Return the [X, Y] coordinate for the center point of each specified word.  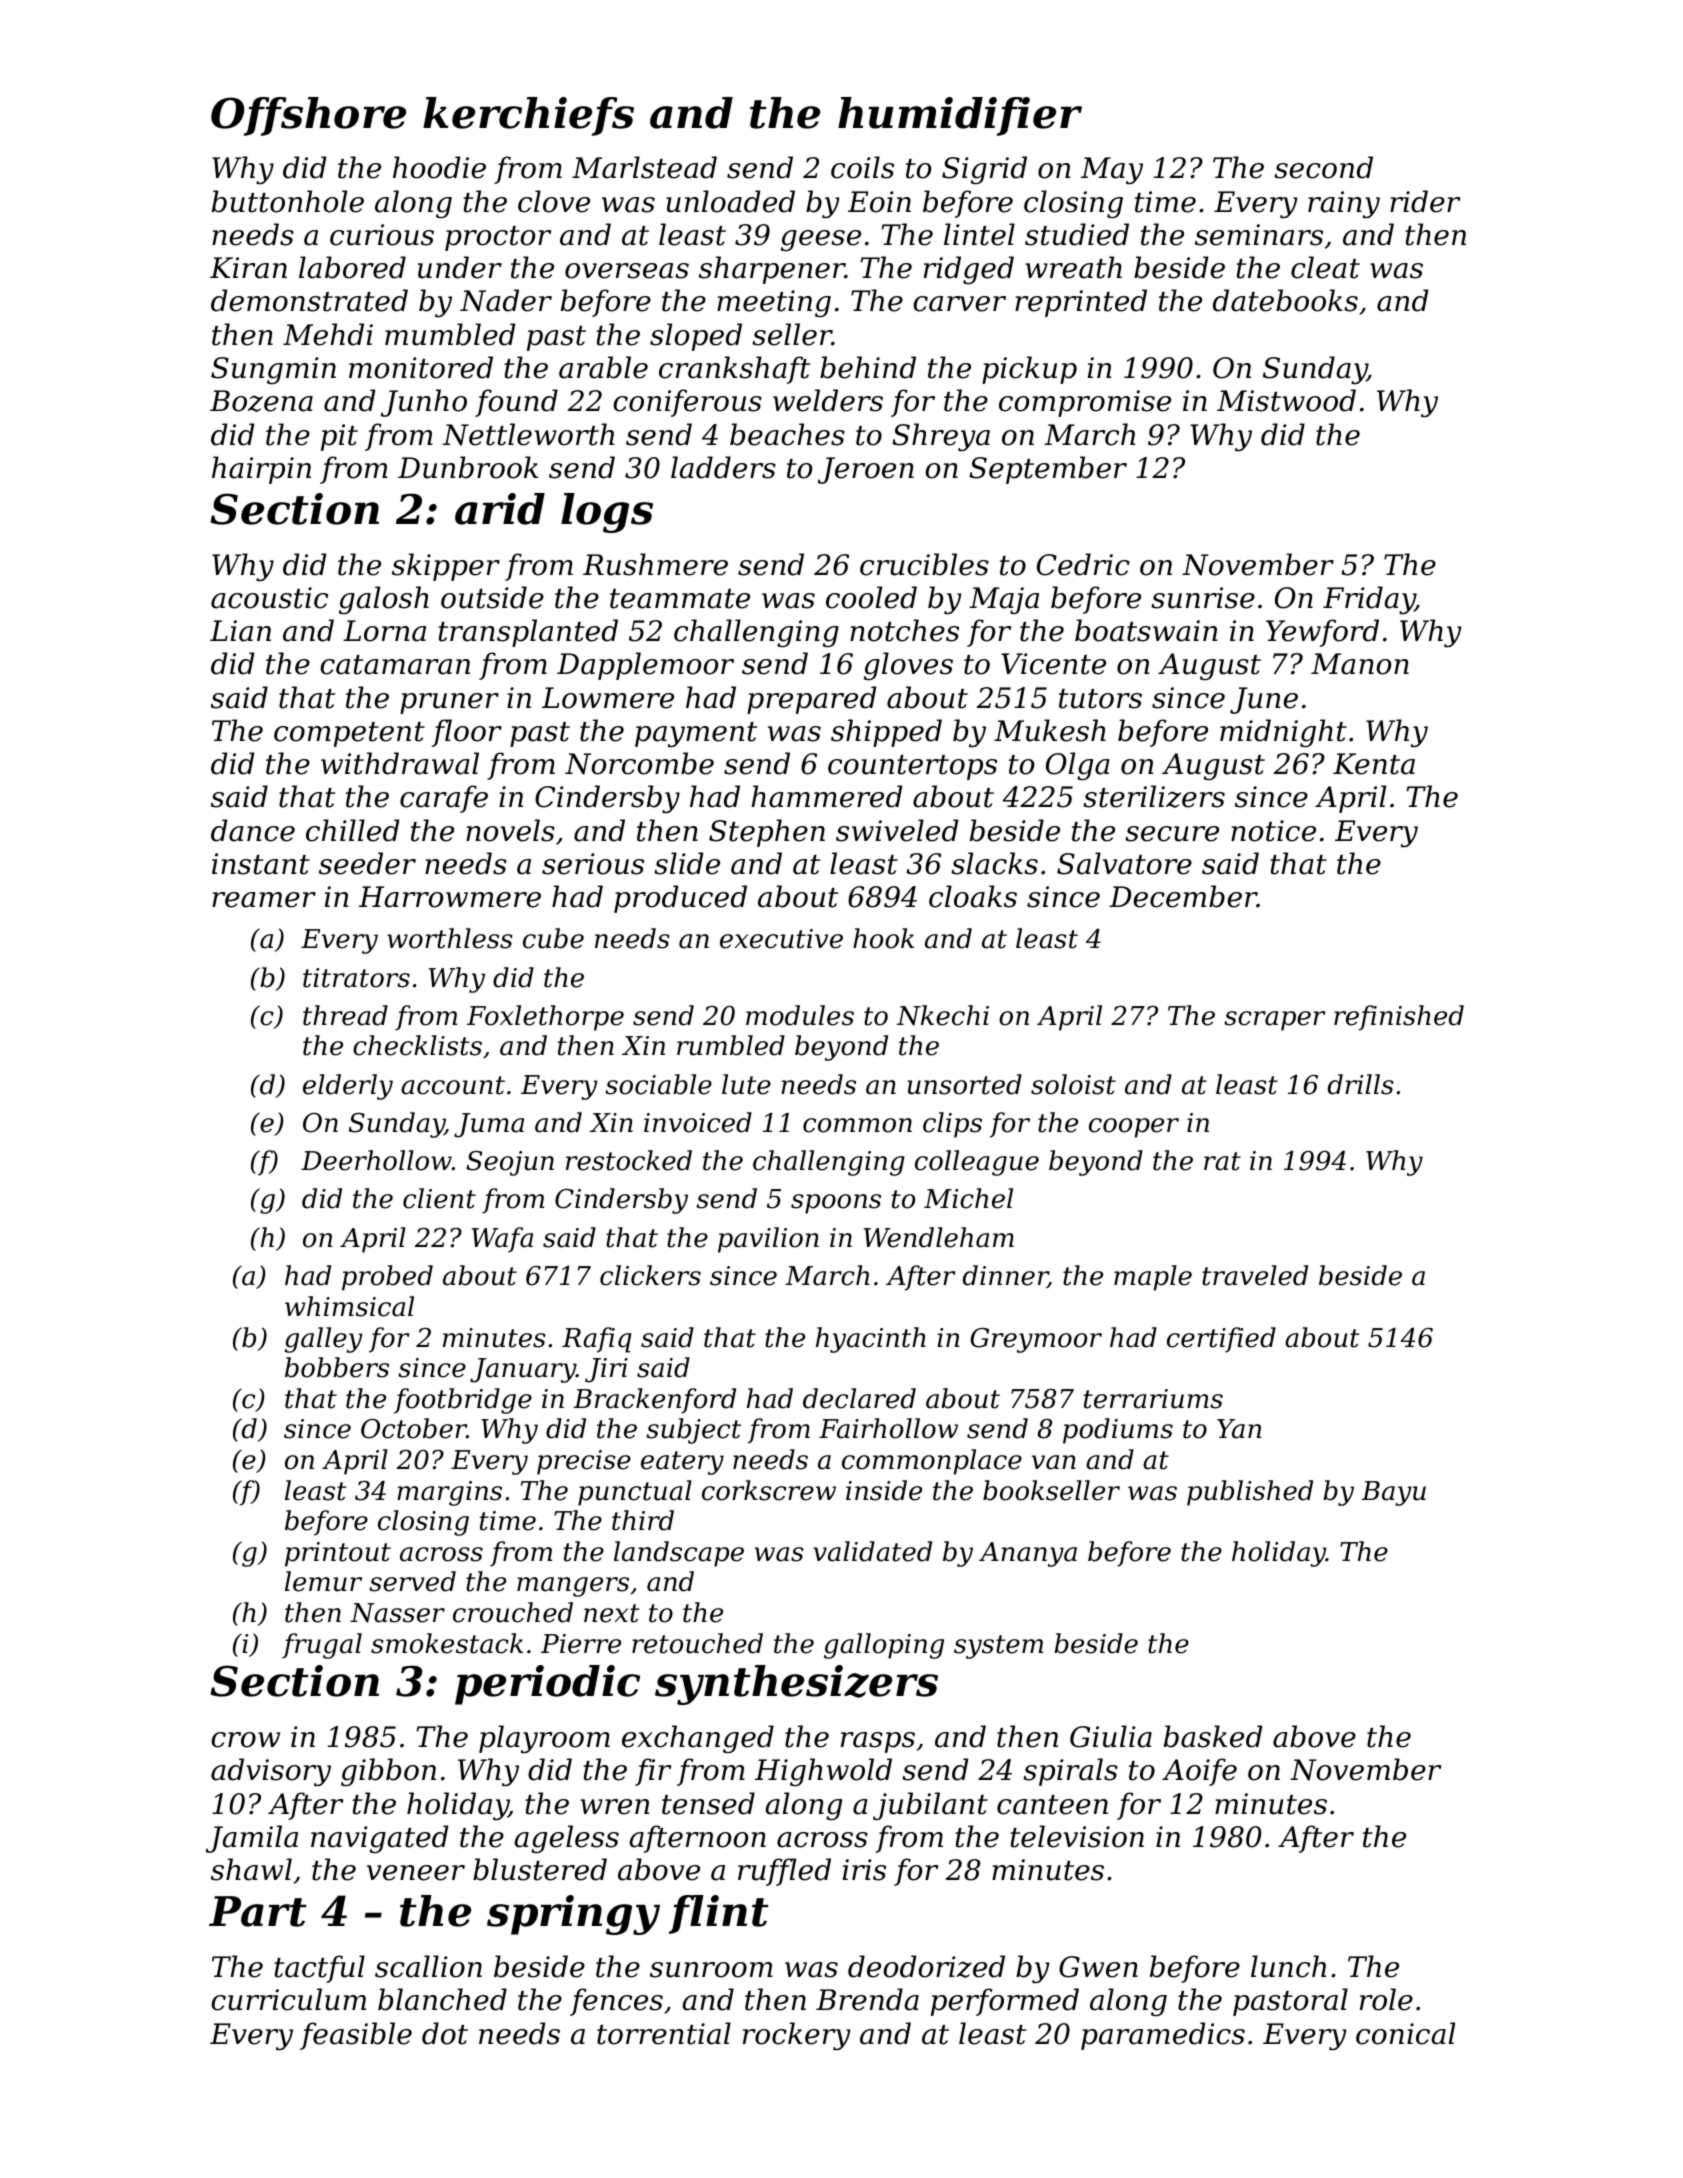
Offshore [308, 116]
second [1323, 167]
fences [616, 2002]
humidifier [960, 116]
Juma [489, 1125]
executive [781, 939]
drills [1361, 1084]
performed [1005, 2002]
